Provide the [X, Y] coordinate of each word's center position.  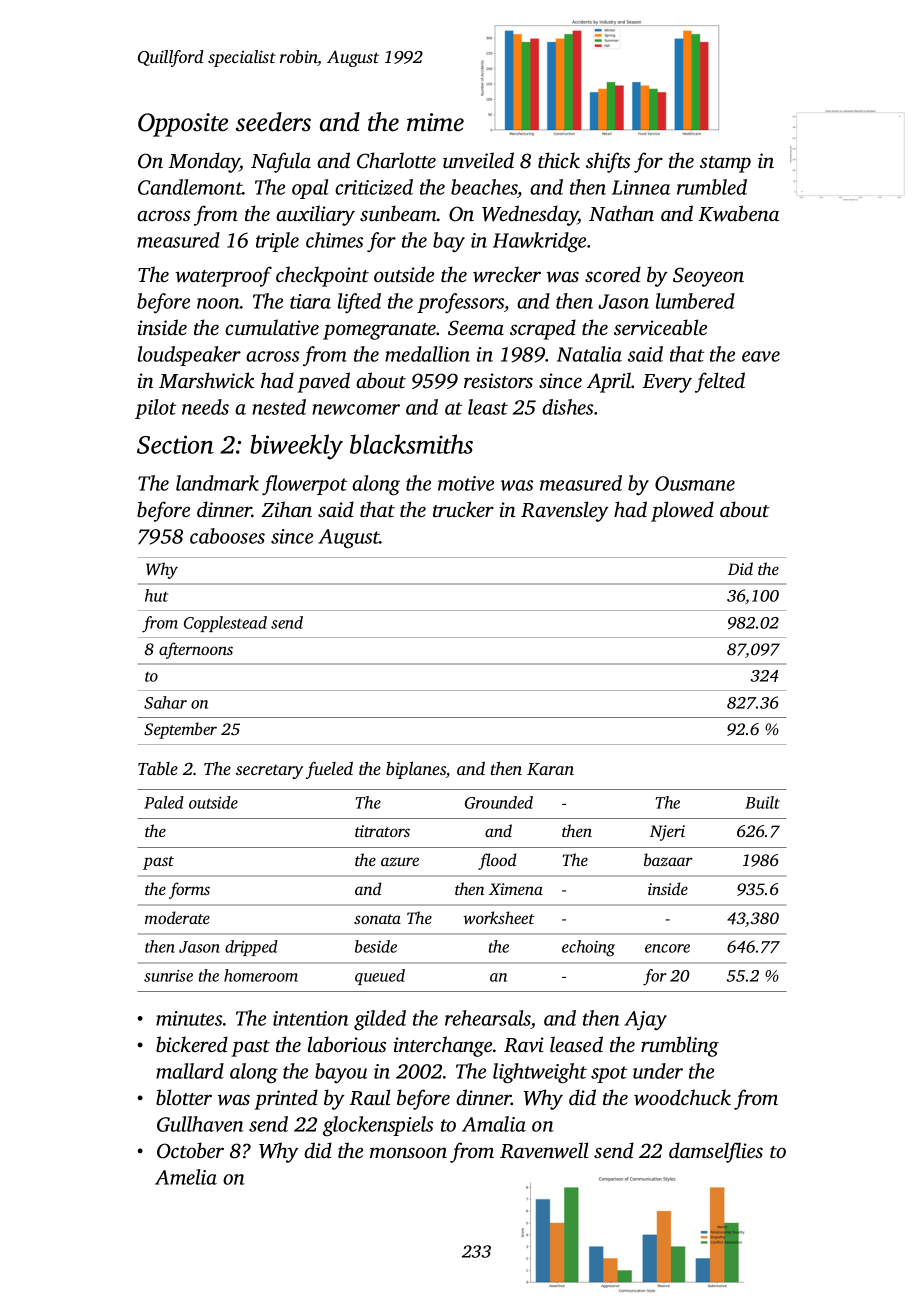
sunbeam [398, 213]
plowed [682, 511]
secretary [269, 772]
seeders [273, 122]
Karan [550, 769]
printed [286, 1099]
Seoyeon [708, 277]
